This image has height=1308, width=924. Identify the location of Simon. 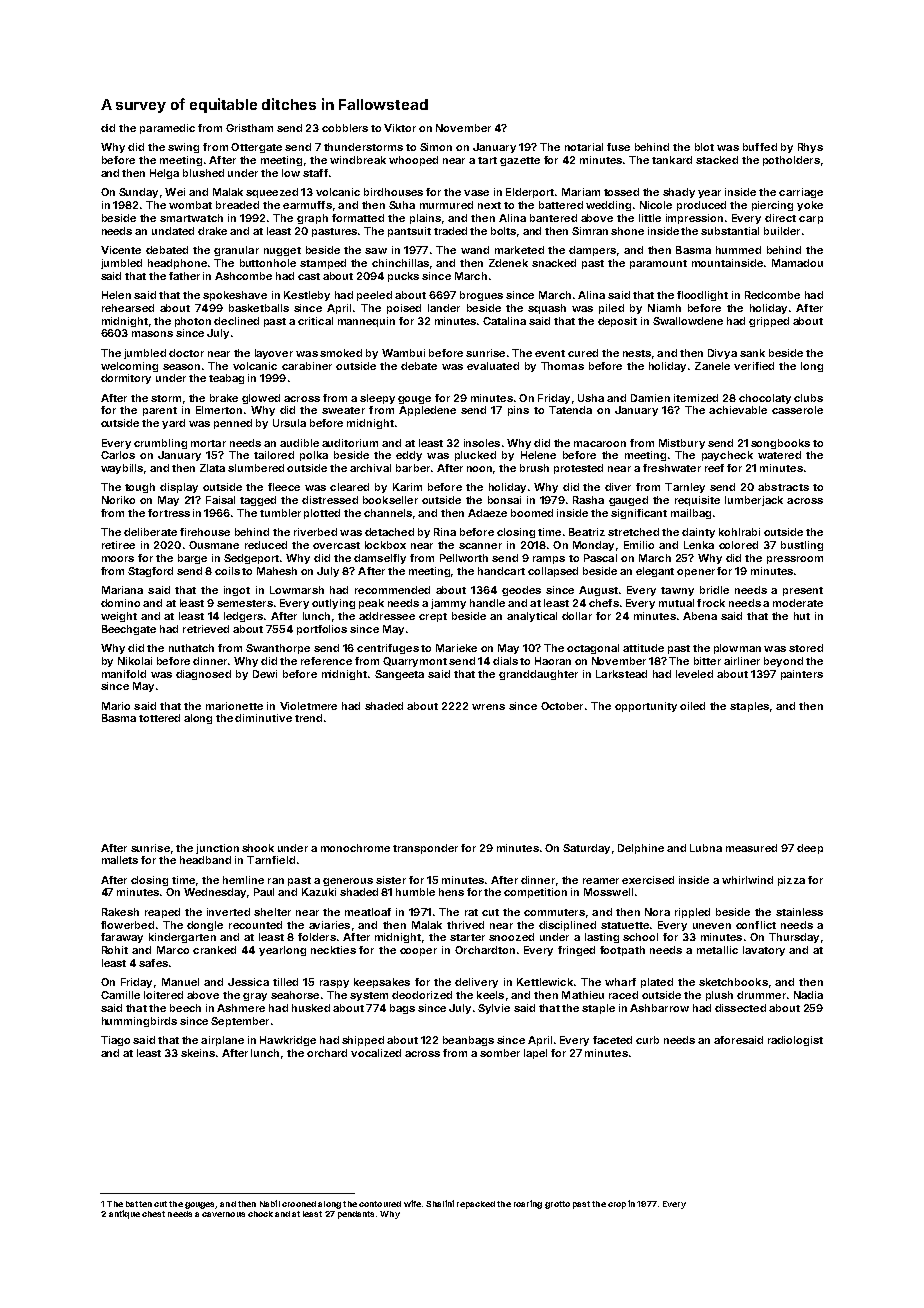
(436, 147).
